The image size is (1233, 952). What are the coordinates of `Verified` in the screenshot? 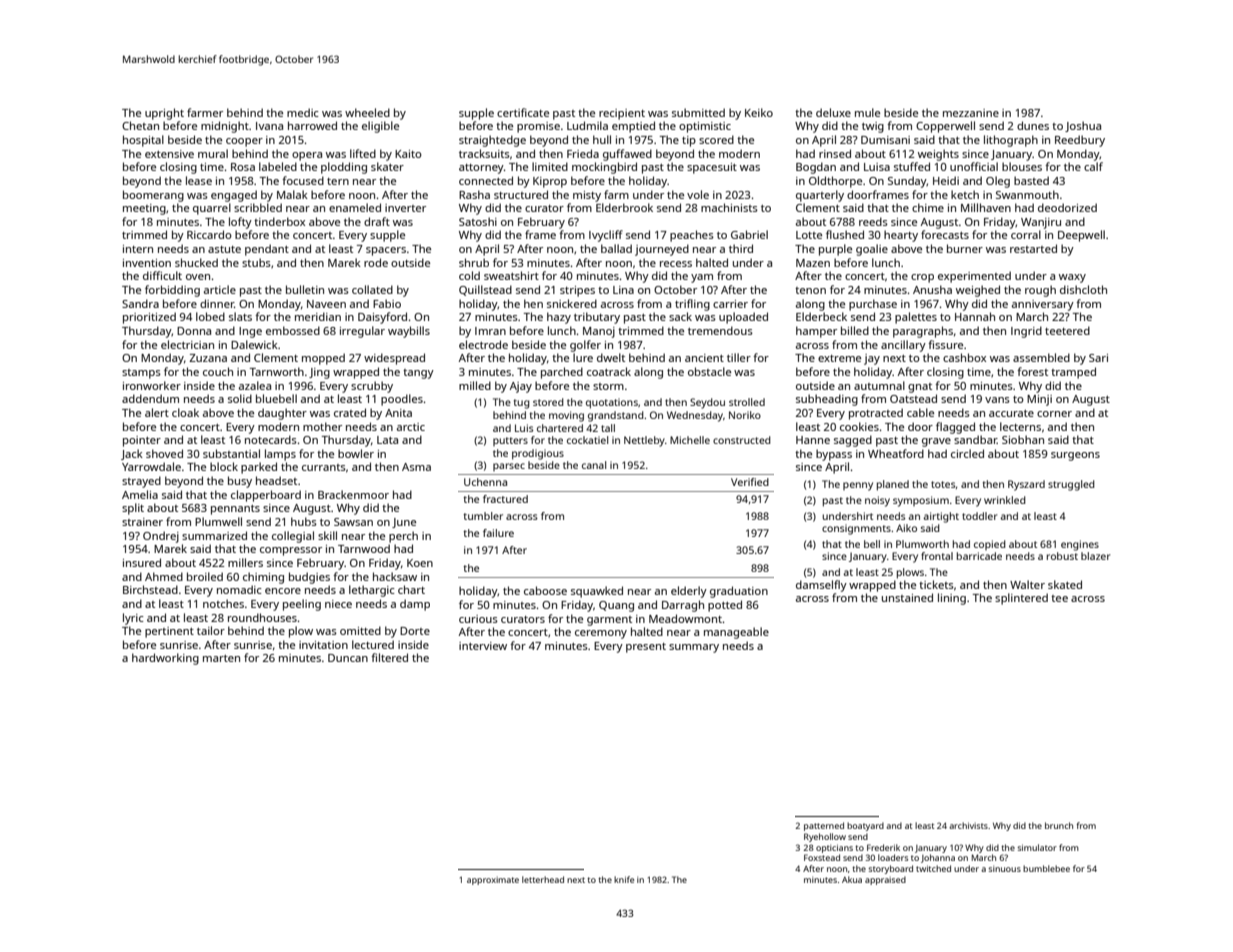 It's located at (750, 482).
